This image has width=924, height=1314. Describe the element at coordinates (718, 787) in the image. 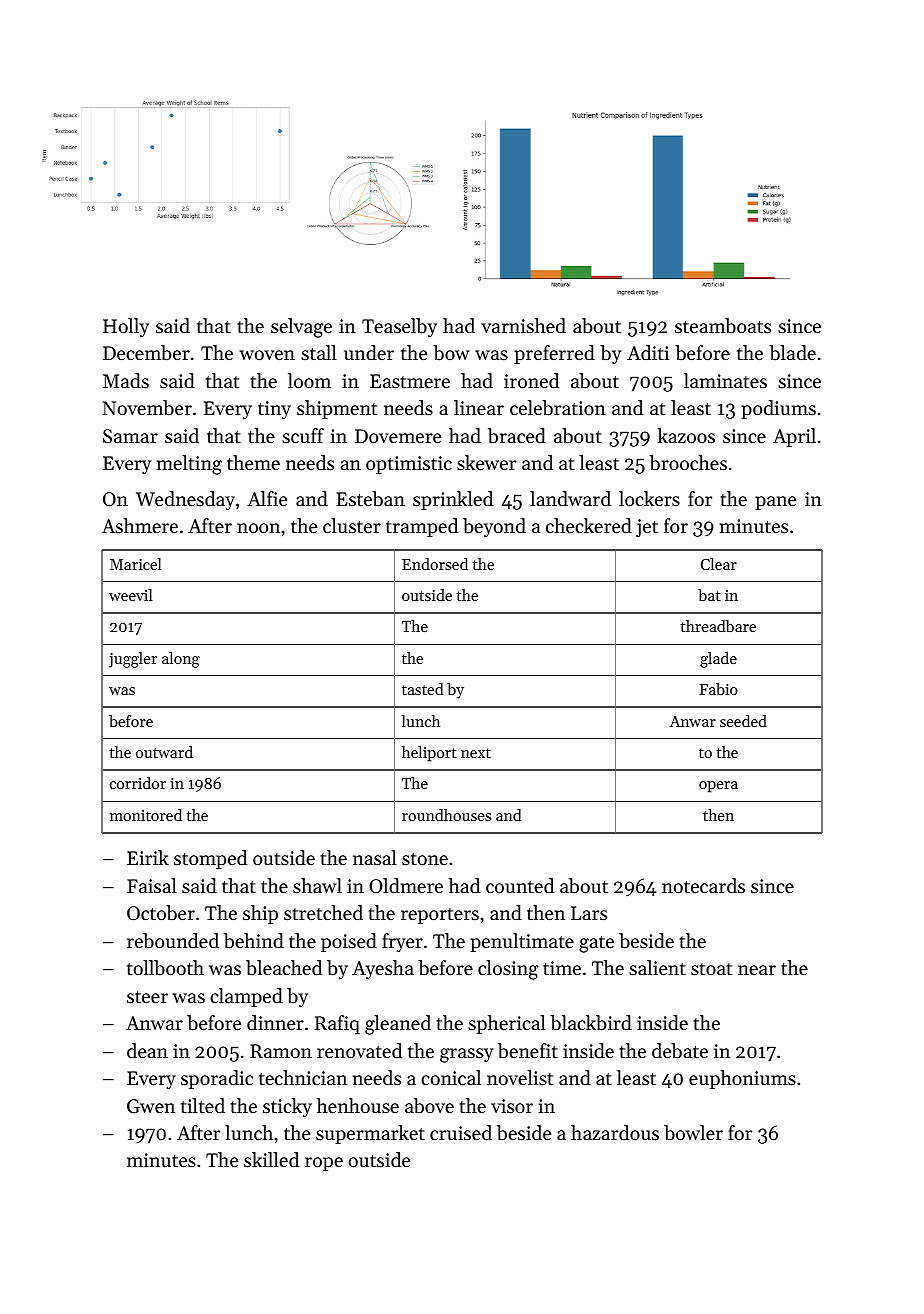

I see `opera` at that location.
